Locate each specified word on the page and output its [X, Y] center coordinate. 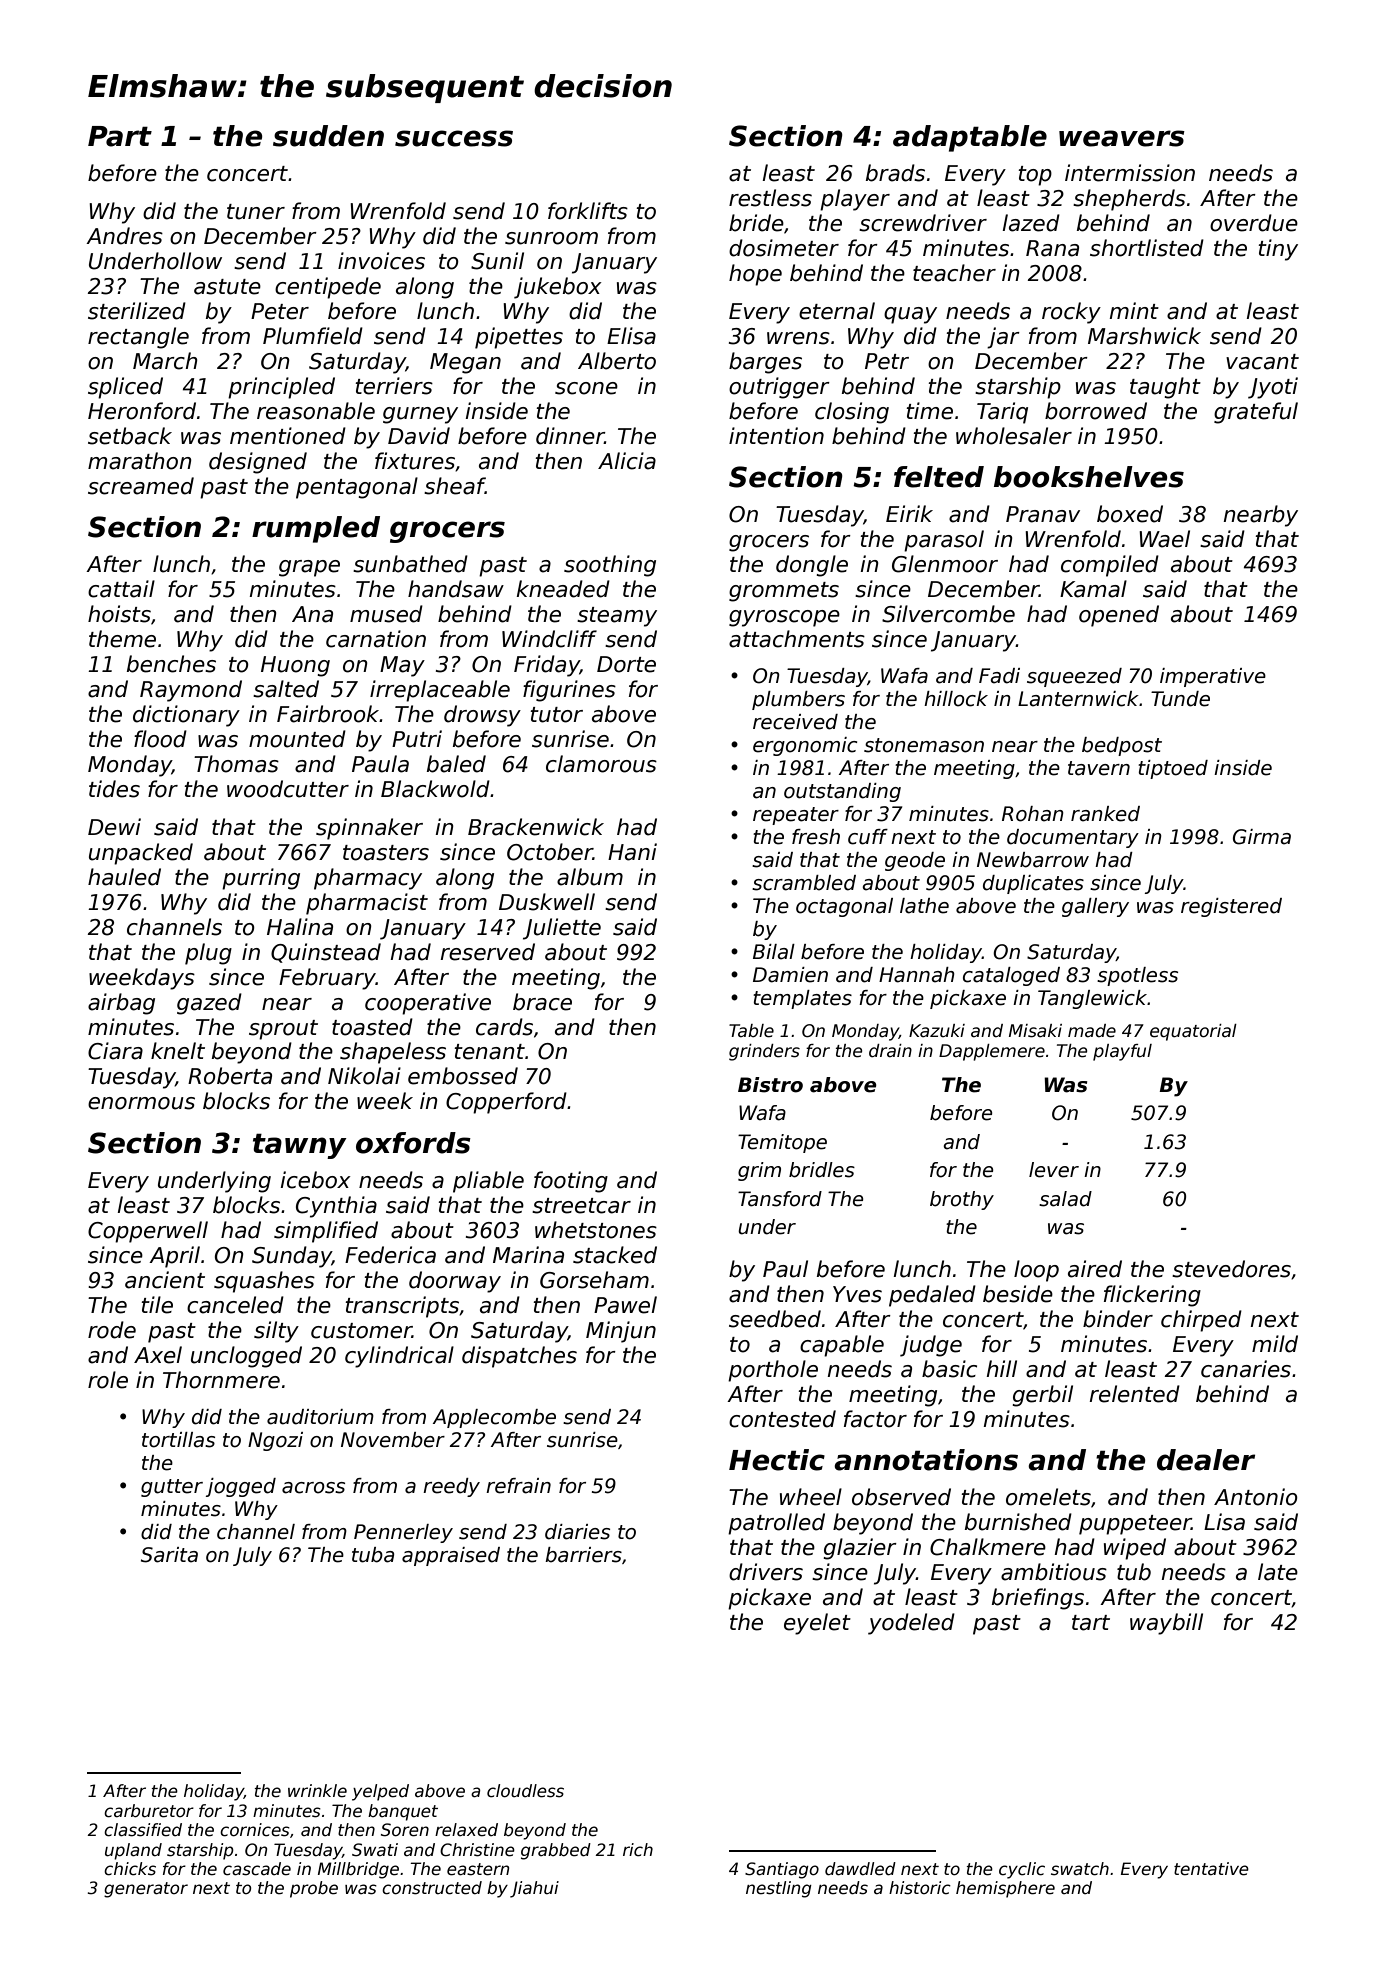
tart [1091, 1623]
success [454, 138]
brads [895, 173]
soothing [610, 566]
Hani [632, 852]
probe [314, 1889]
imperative [1213, 677]
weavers [1122, 138]
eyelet [817, 1624]
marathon [140, 461]
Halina [300, 927]
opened [1119, 616]
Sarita [169, 1555]
